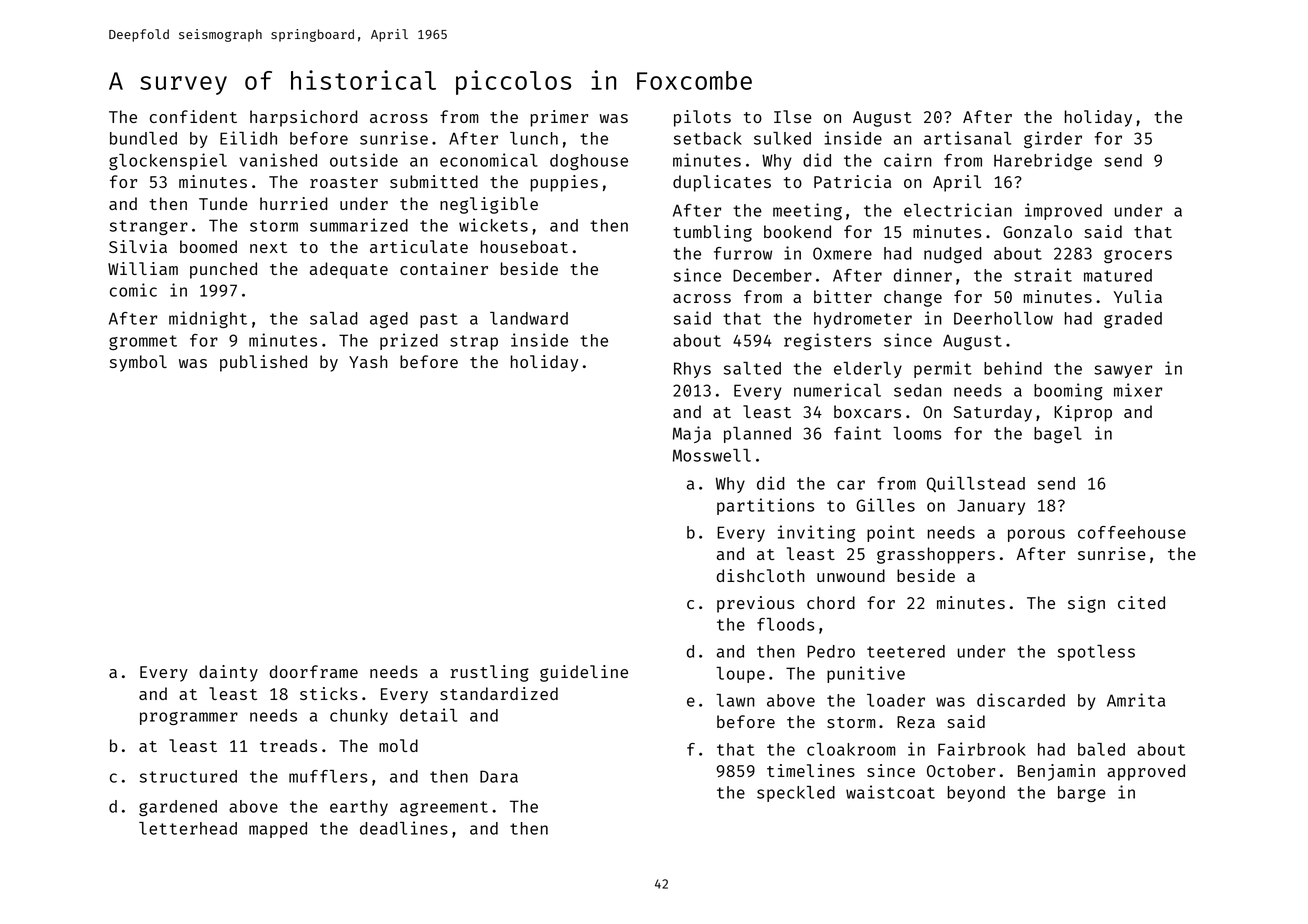 The height and width of the document is (924, 1308). I want to click on artisanal, so click(967, 138).
